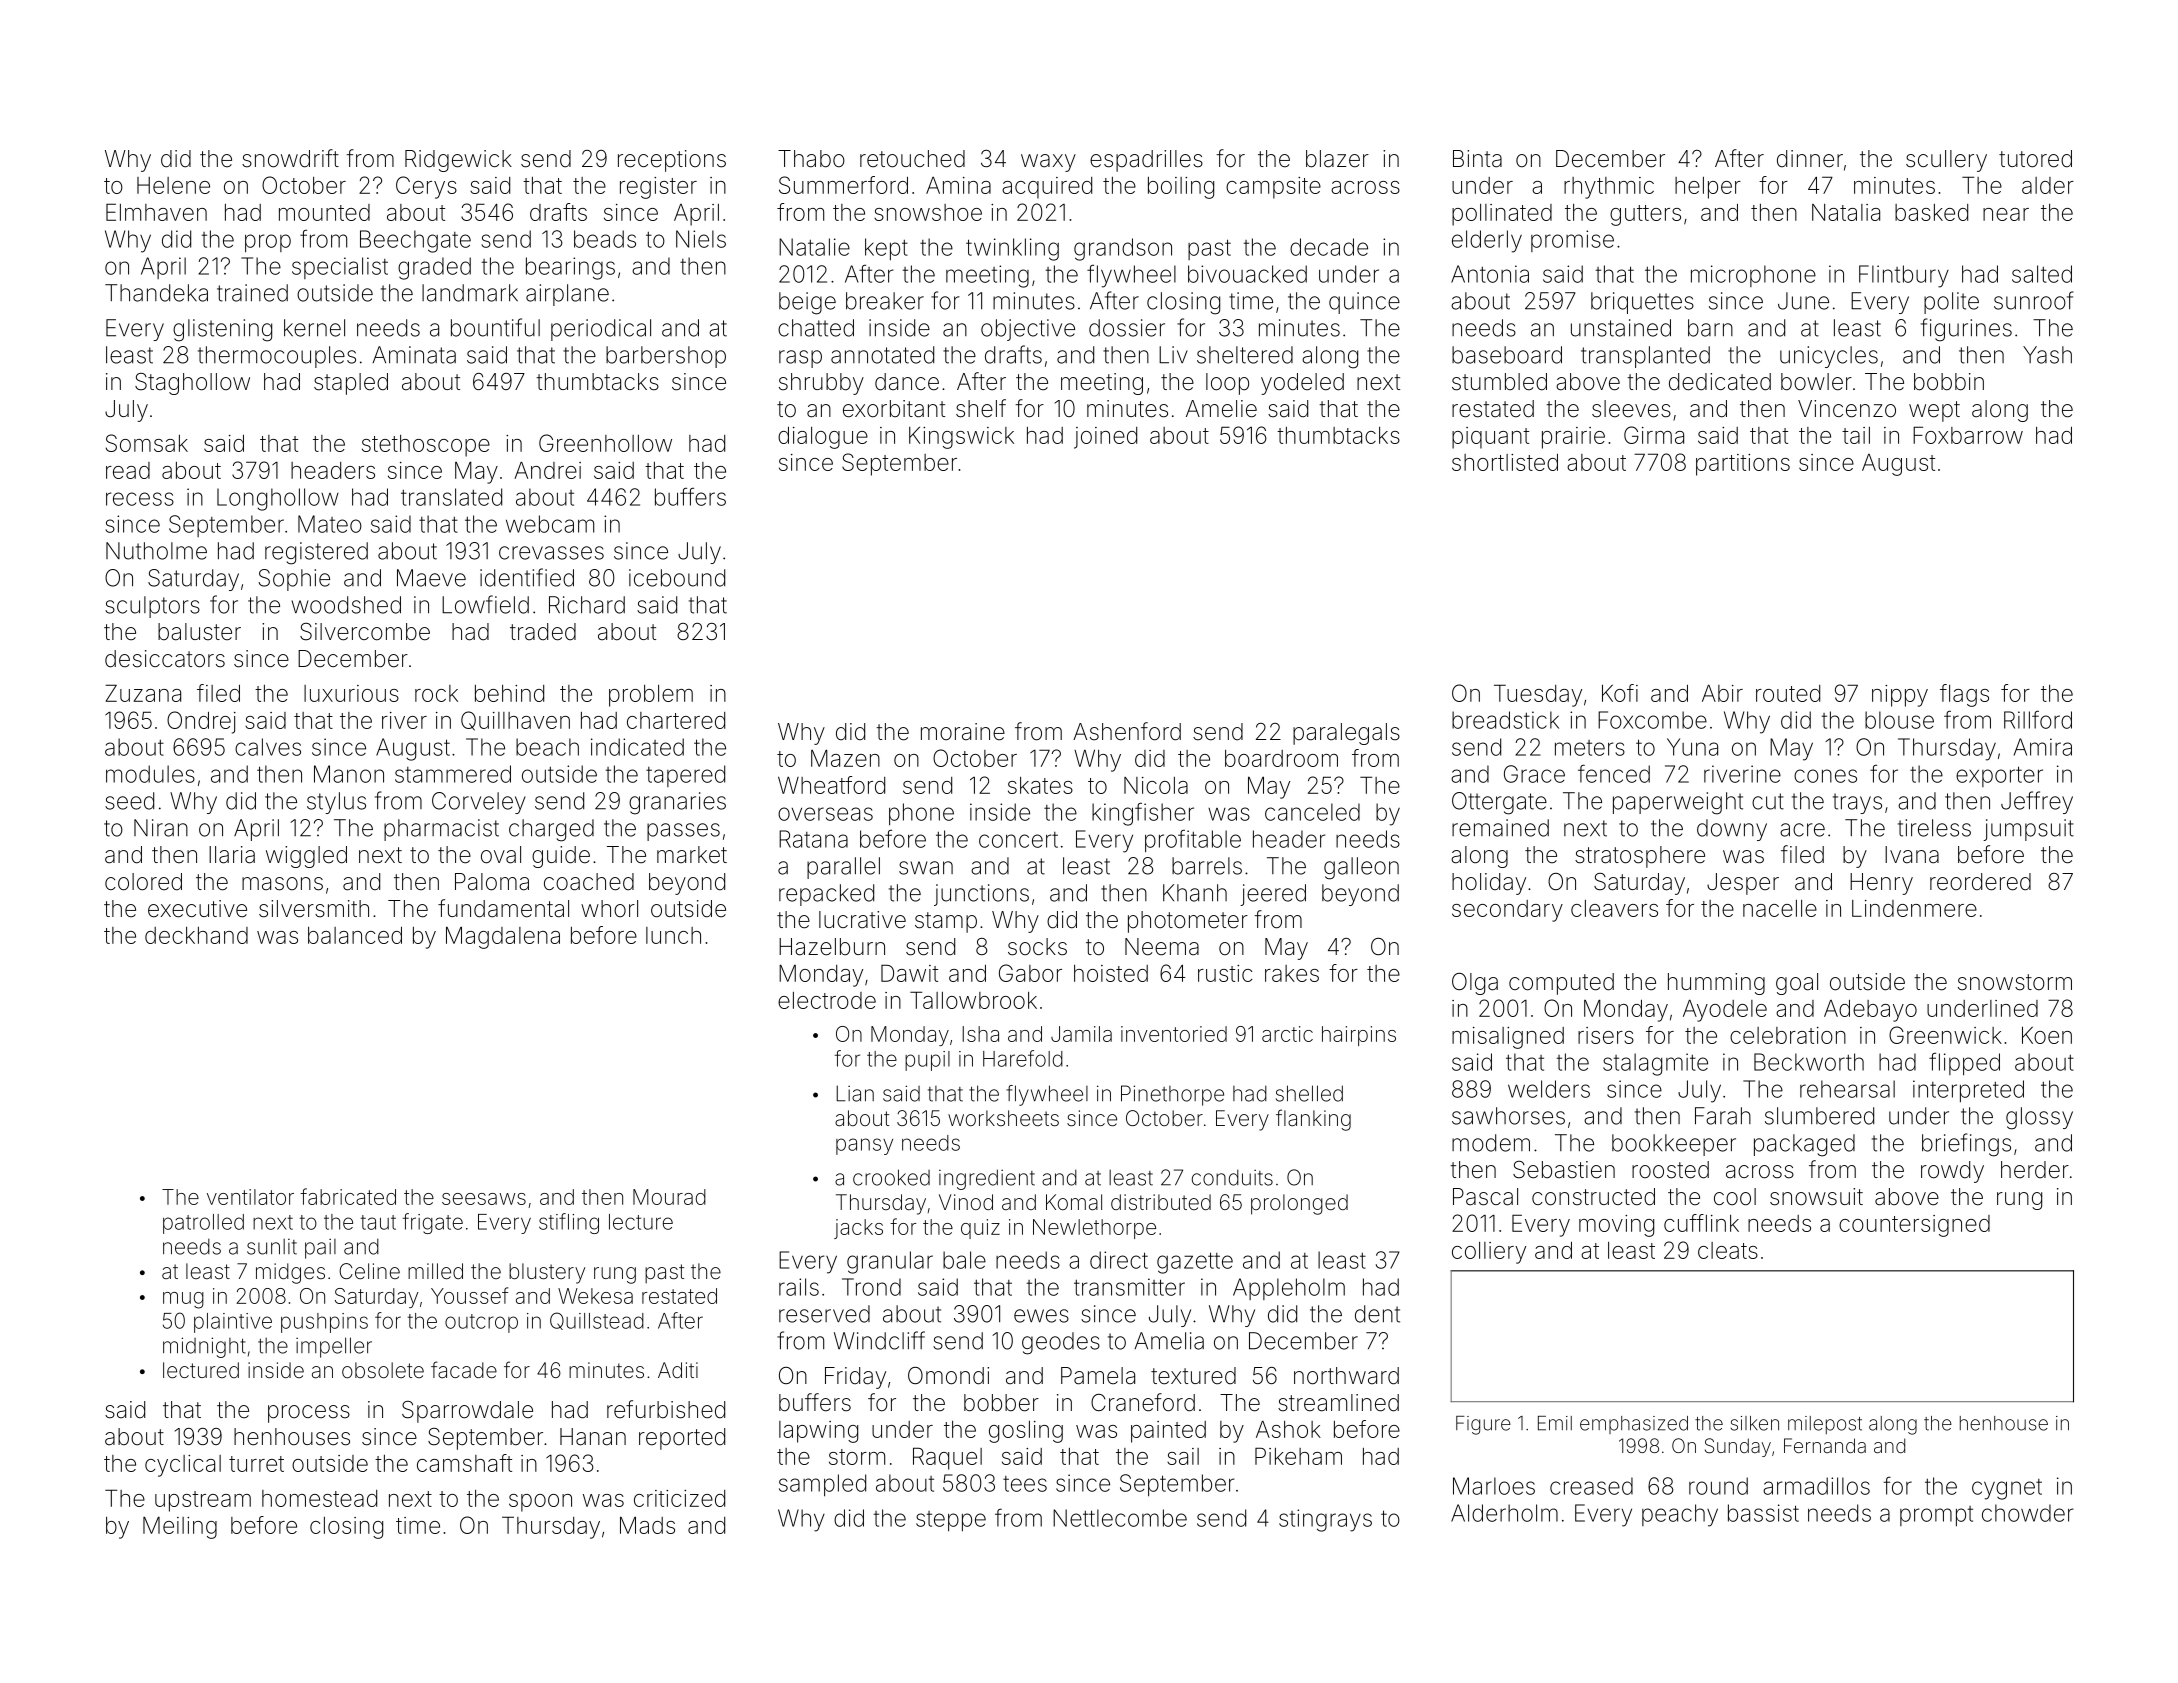 This page has width=2178, height=1683. Describe the element at coordinates (1505, 462) in the page. I see `shortlisted` at that location.
